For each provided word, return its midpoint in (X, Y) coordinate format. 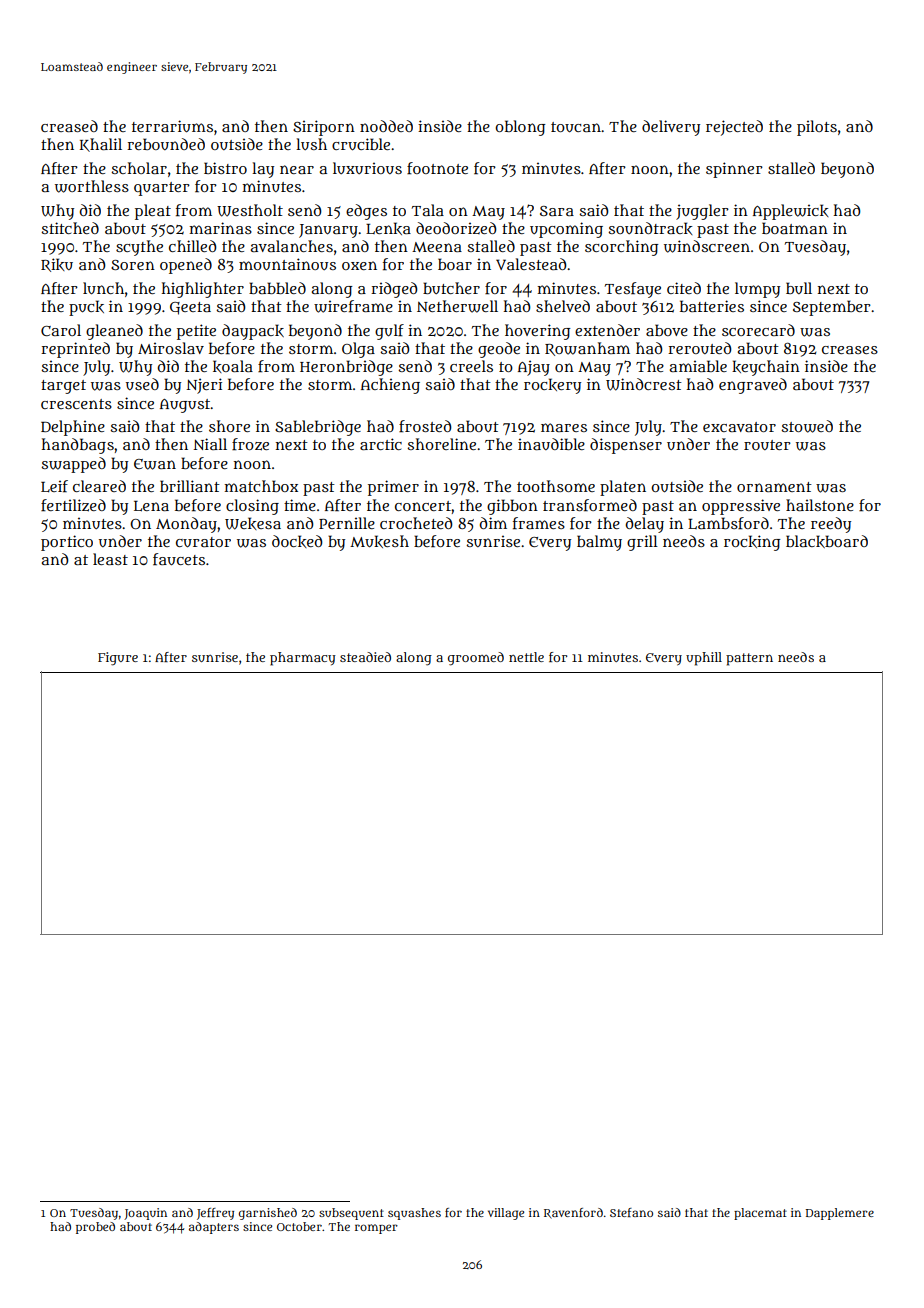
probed (95, 1228)
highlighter (203, 290)
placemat (760, 1214)
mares (564, 427)
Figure (118, 659)
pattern (749, 659)
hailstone (820, 505)
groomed (476, 659)
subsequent (351, 1214)
